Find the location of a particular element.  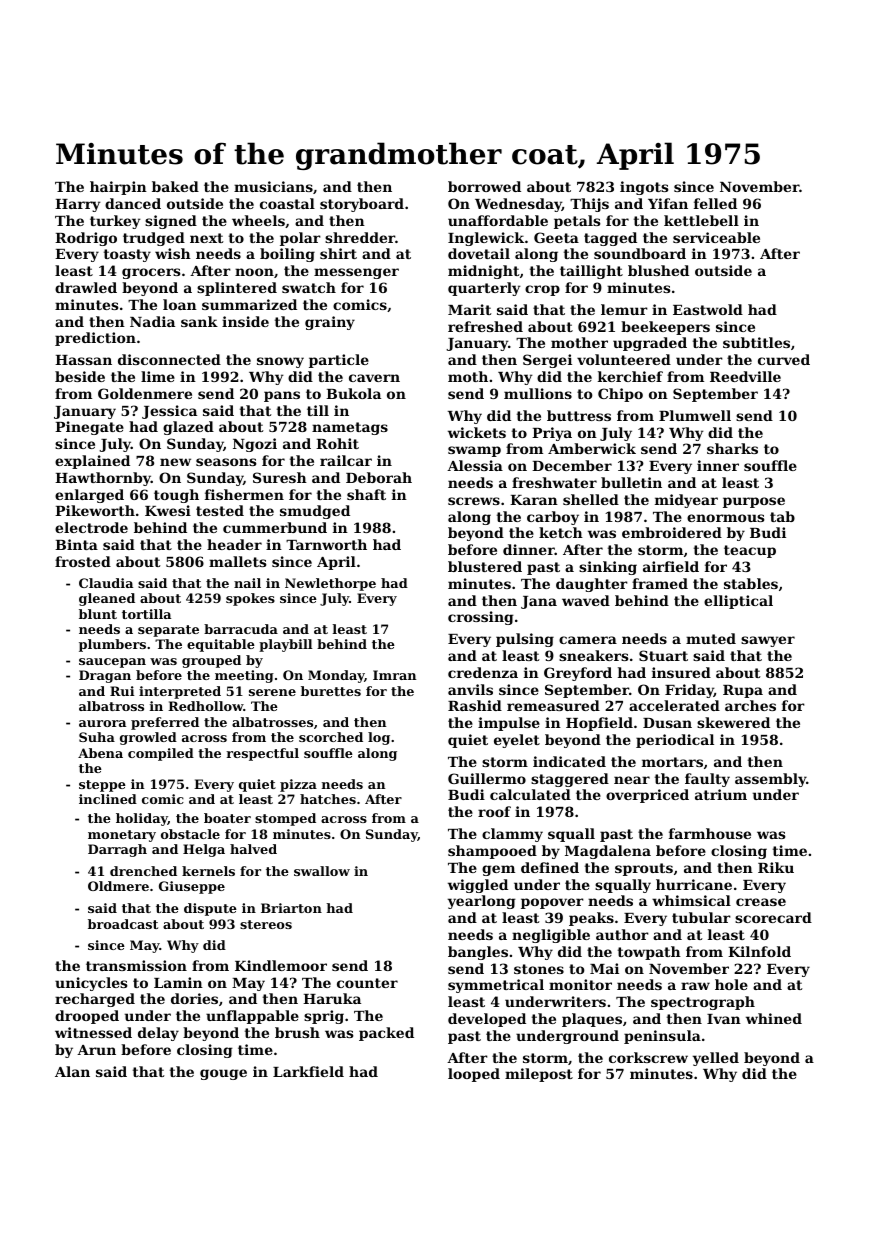

Briarton is located at coordinates (291, 908).
